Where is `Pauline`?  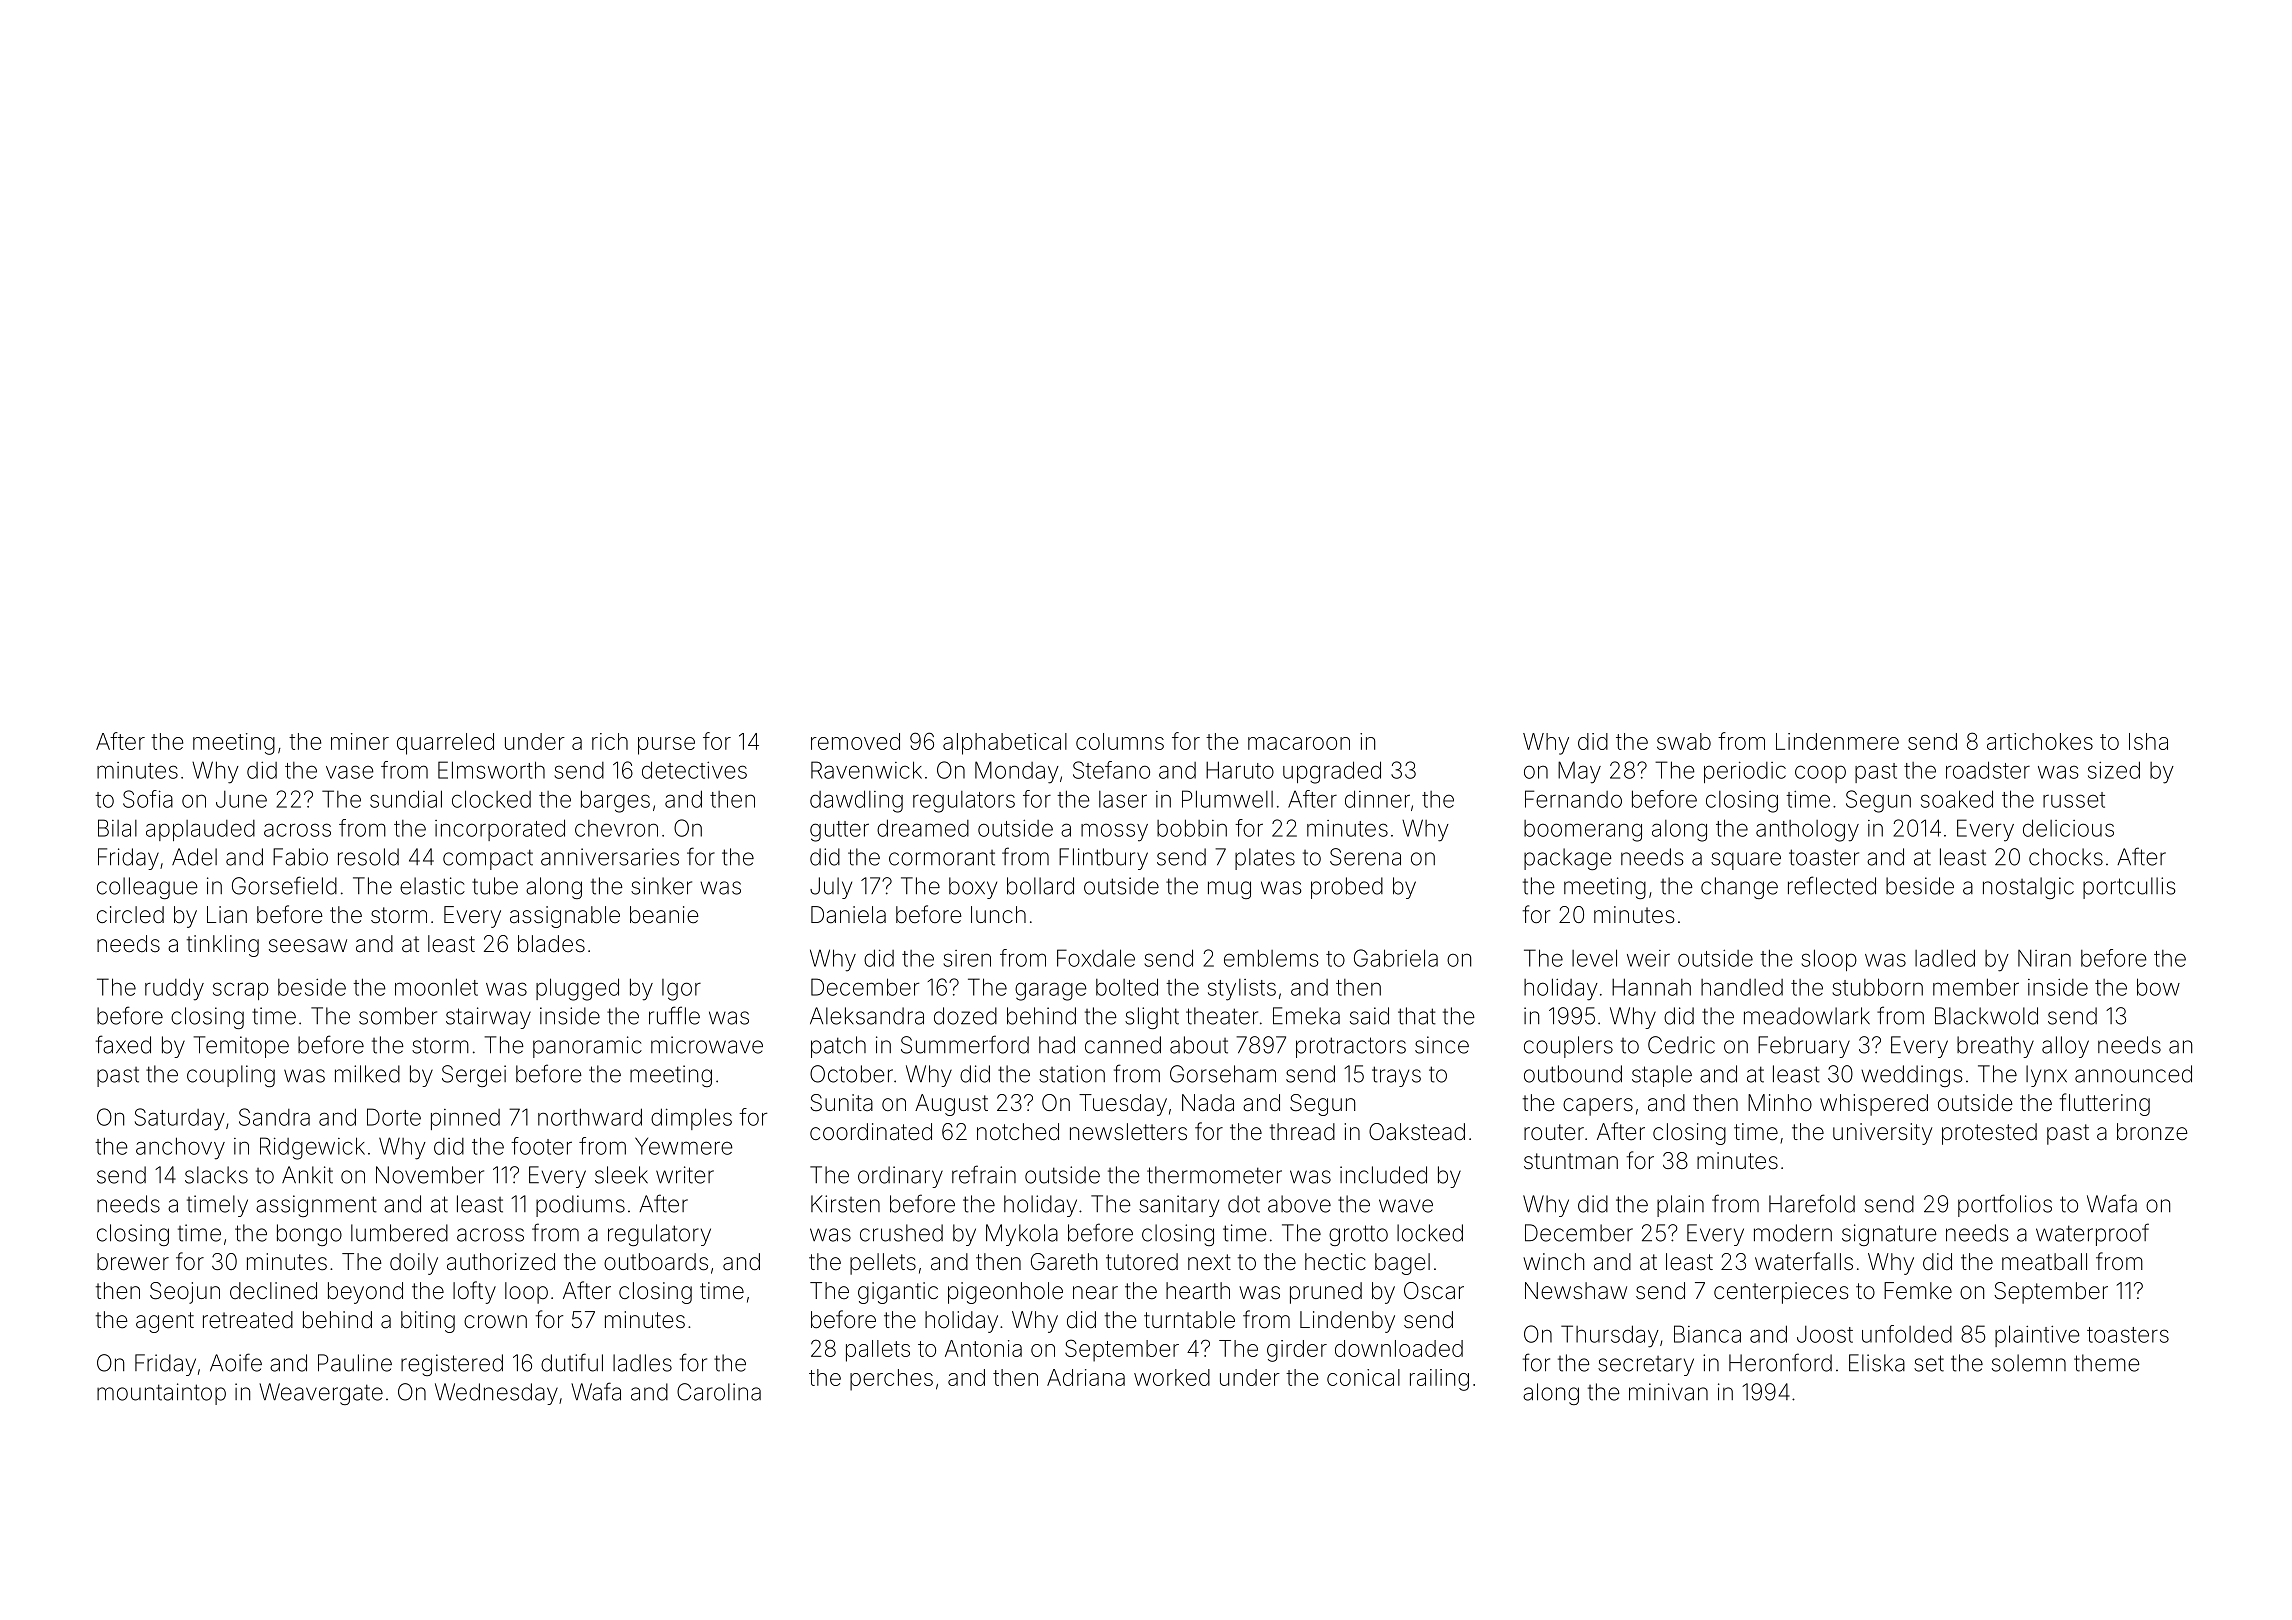 Pauline is located at coordinates (355, 1363).
